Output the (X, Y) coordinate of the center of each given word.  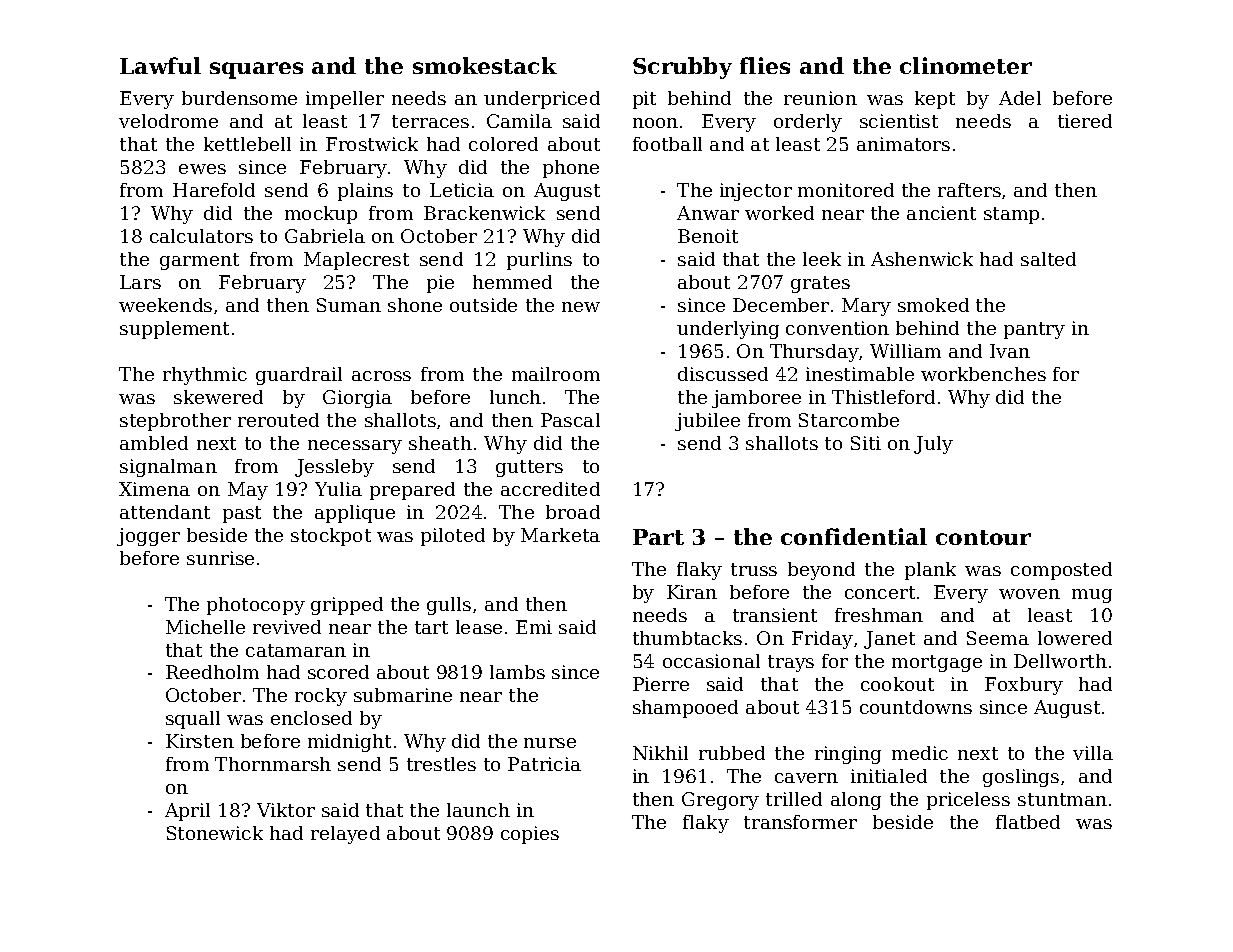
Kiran (692, 592)
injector (756, 192)
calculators (201, 236)
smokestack (485, 65)
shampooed (685, 709)
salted (1048, 259)
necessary (355, 447)
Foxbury (1024, 686)
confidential (854, 536)
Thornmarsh (273, 764)
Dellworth (1060, 661)
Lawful (160, 65)
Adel (1020, 98)
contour (983, 537)
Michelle (205, 627)
